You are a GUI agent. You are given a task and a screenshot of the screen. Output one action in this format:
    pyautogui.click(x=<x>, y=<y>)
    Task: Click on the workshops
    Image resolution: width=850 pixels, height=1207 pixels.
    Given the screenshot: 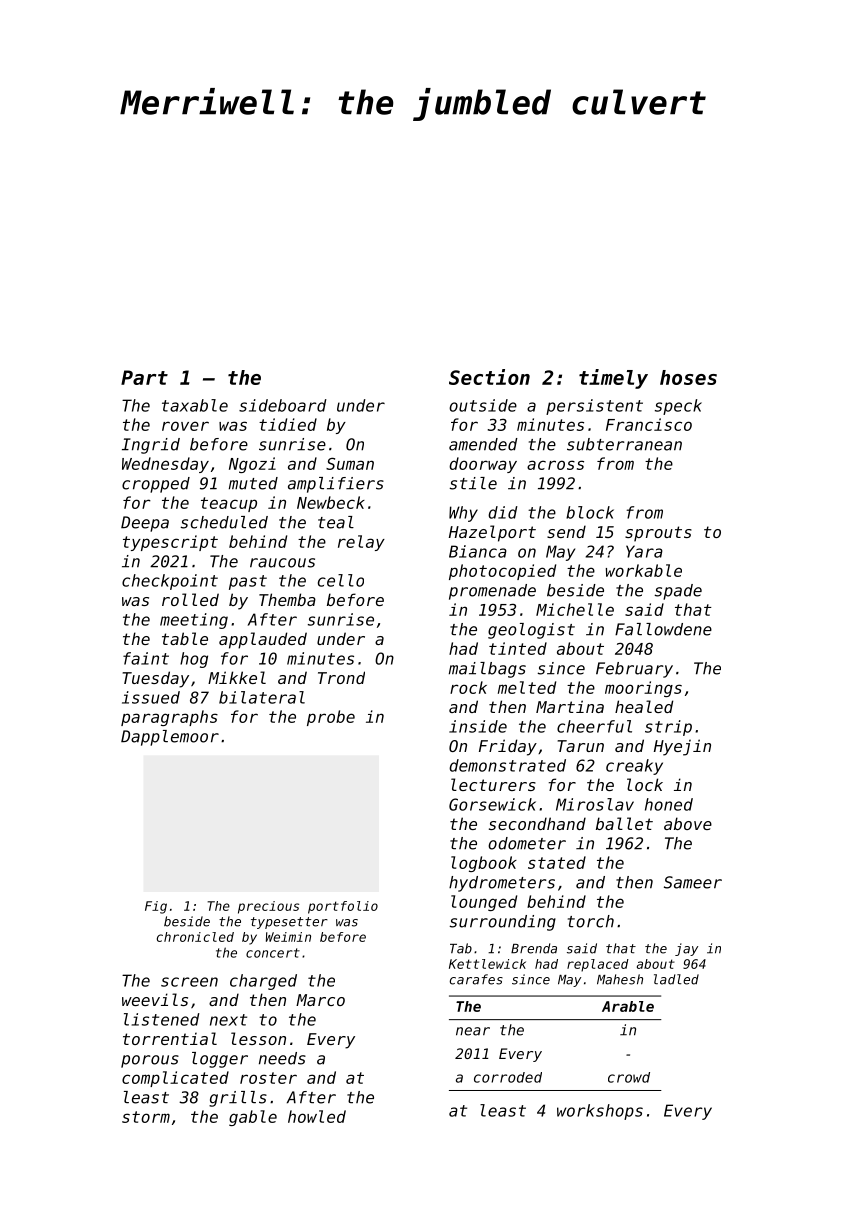 What is the action you would take?
    pyautogui.click(x=600, y=1112)
